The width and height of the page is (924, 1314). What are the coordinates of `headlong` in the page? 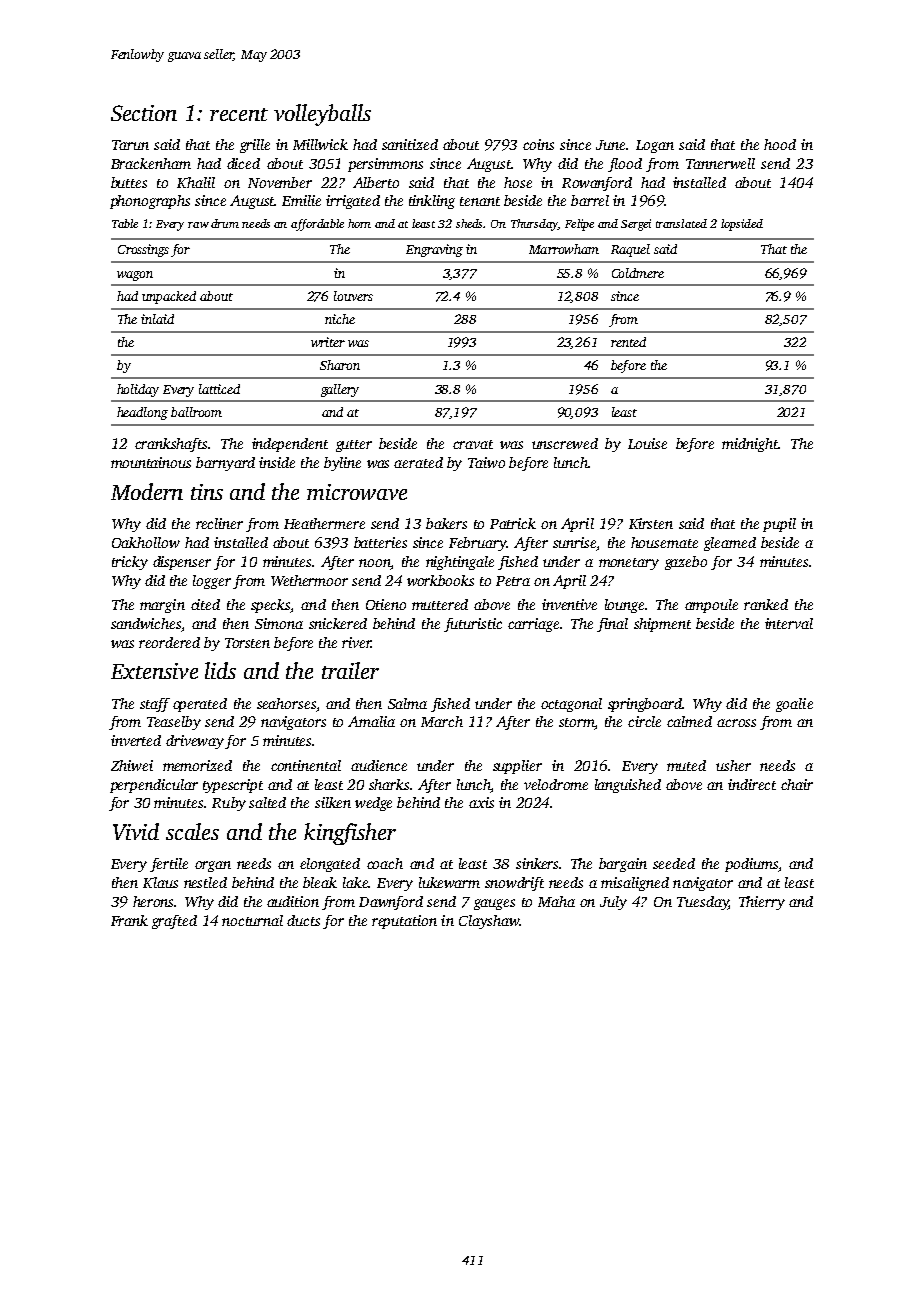 It's located at (142, 413).
